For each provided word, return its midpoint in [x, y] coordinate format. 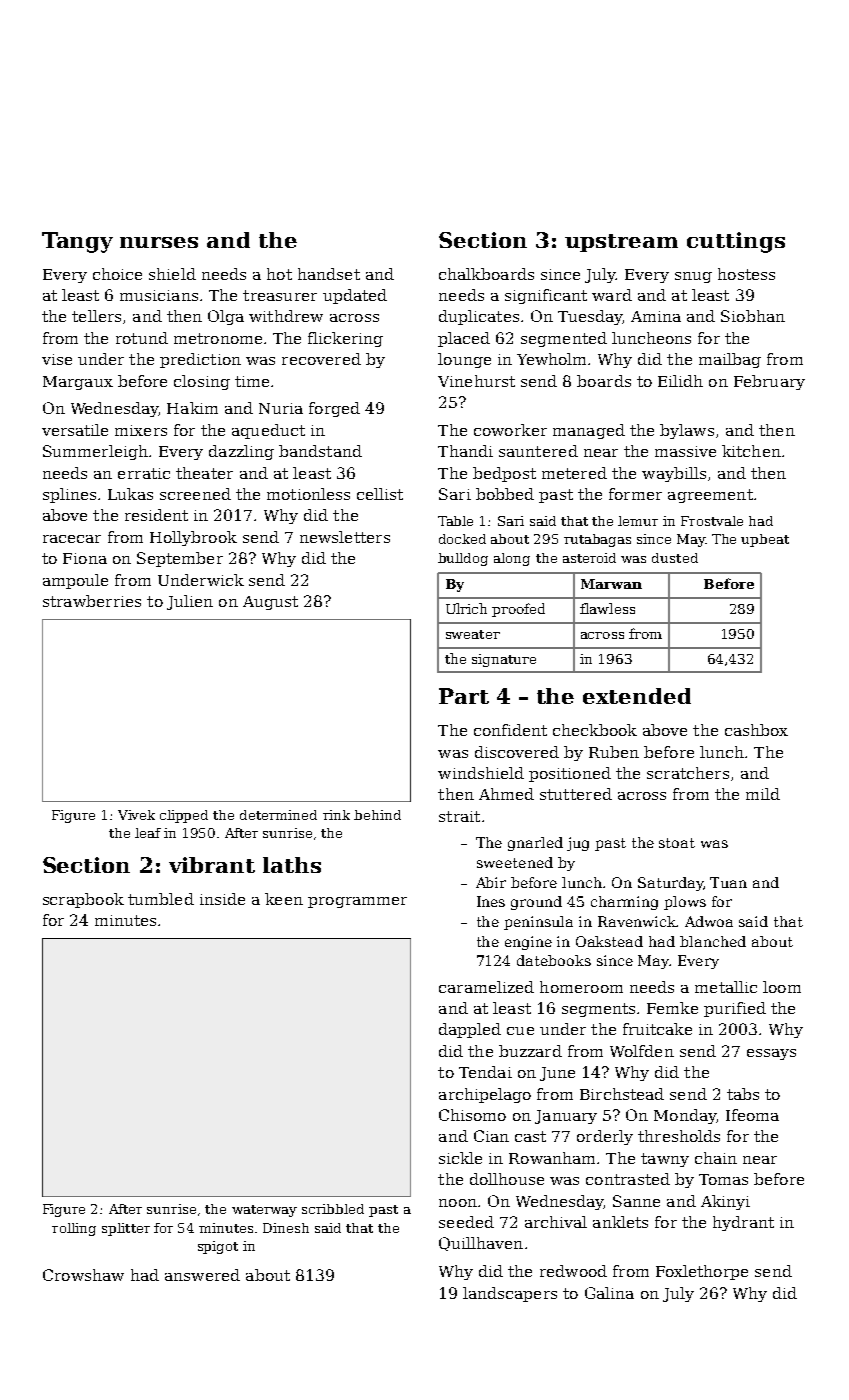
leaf [148, 833]
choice [117, 274]
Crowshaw [83, 1275]
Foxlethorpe [702, 1272]
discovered [517, 752]
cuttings [736, 242]
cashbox [756, 730]
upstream [621, 243]
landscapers [510, 1294]
